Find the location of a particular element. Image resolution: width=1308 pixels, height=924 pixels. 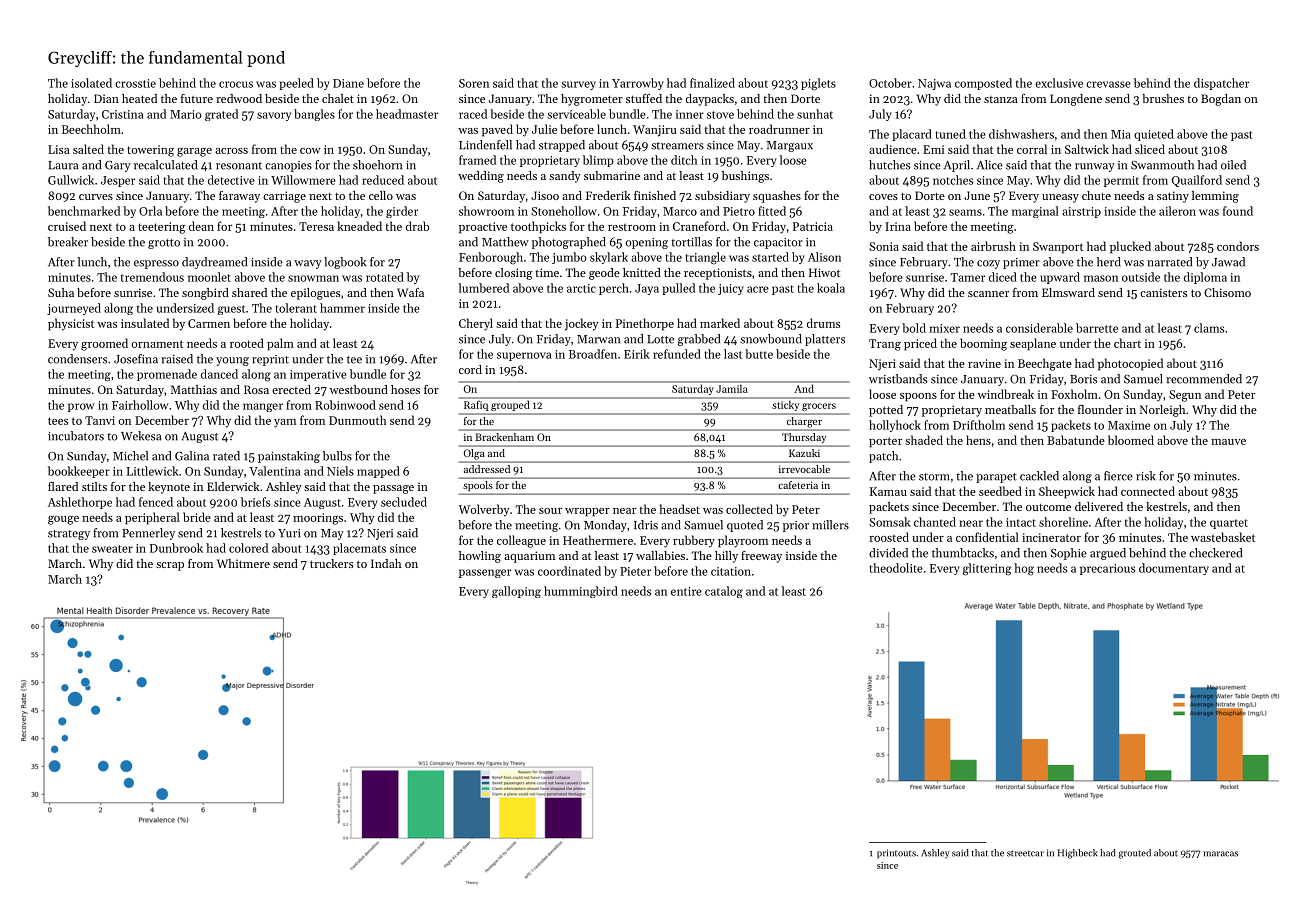

Alison is located at coordinates (824, 257).
